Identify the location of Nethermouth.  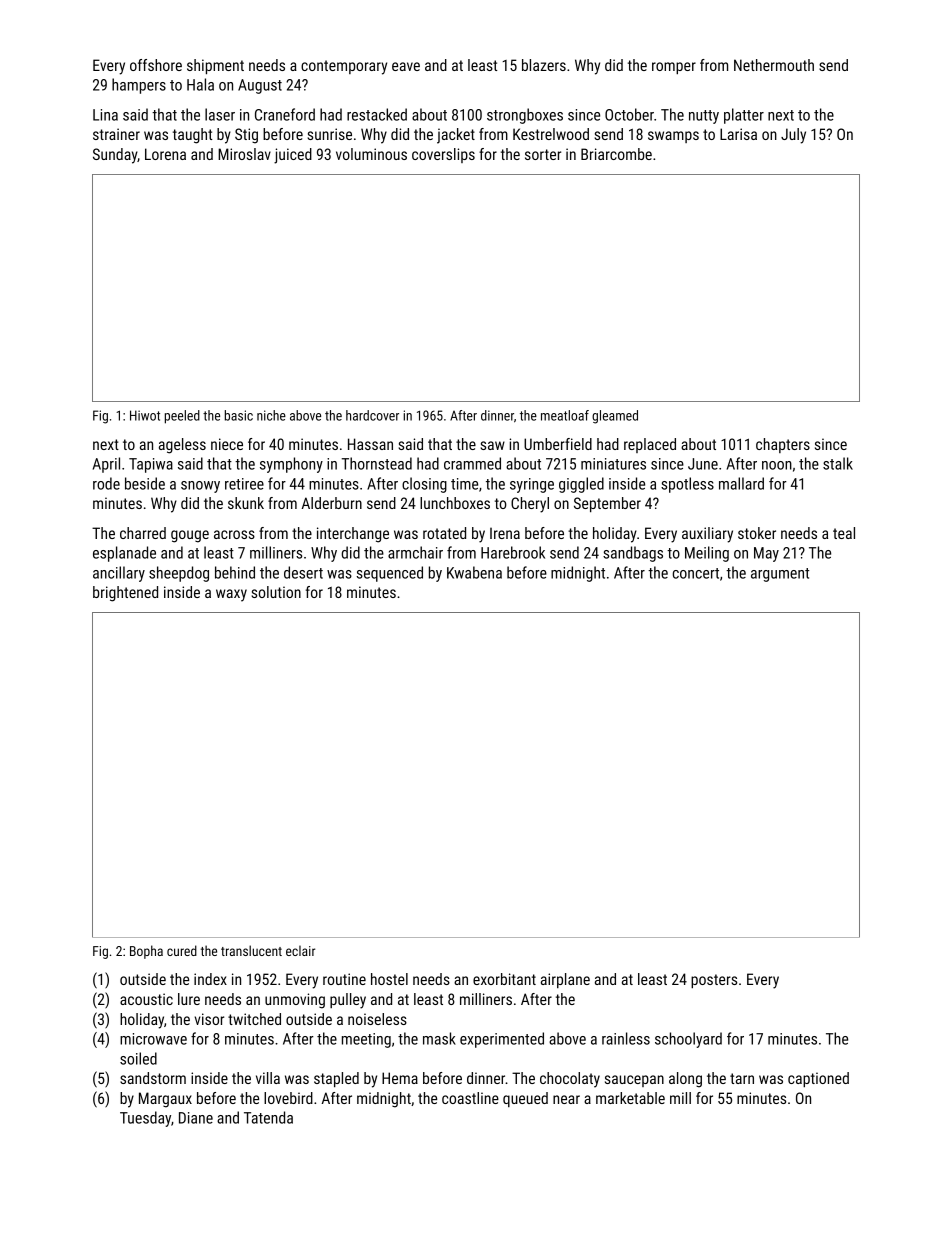
(774, 65).
